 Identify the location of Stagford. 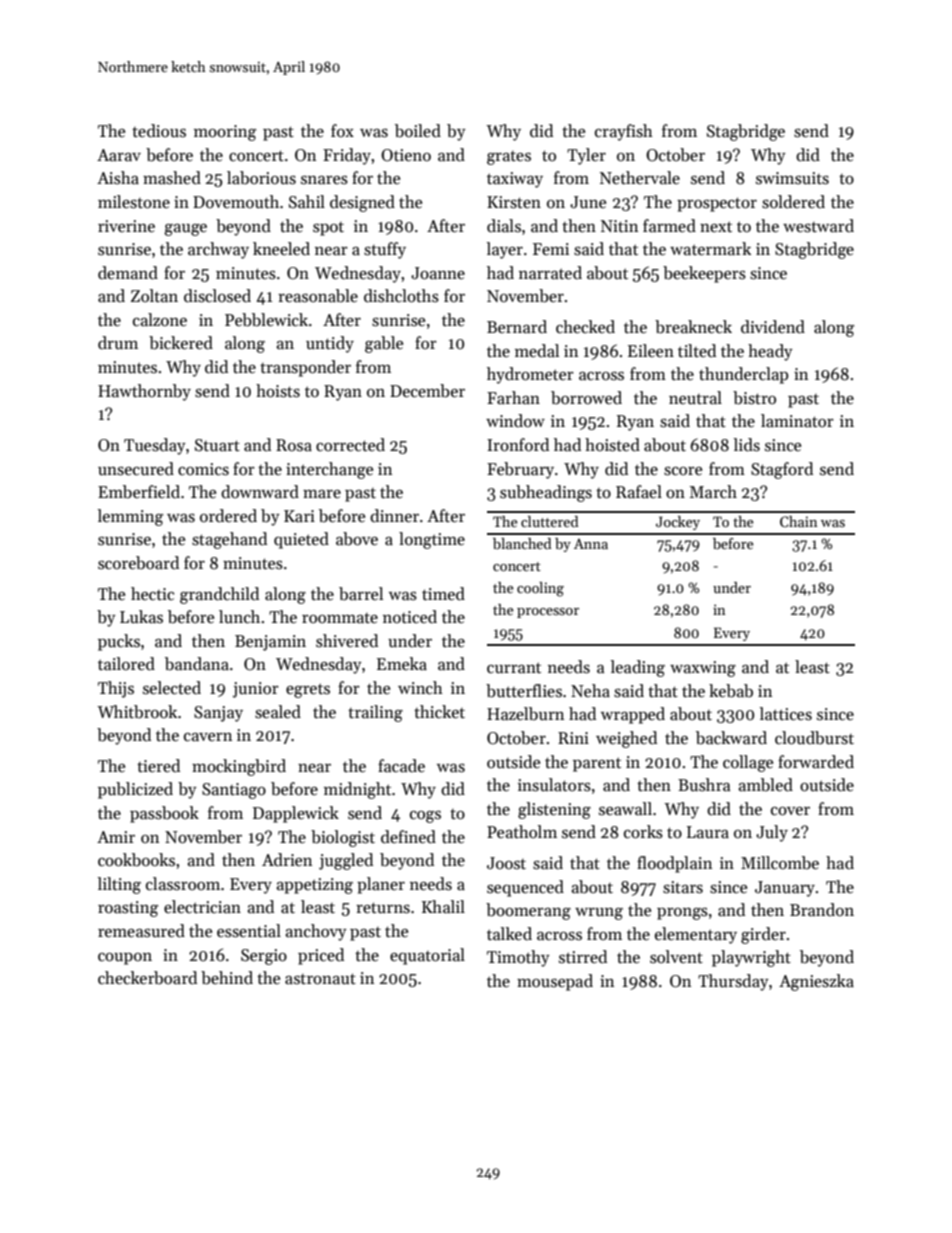
(782, 470).
